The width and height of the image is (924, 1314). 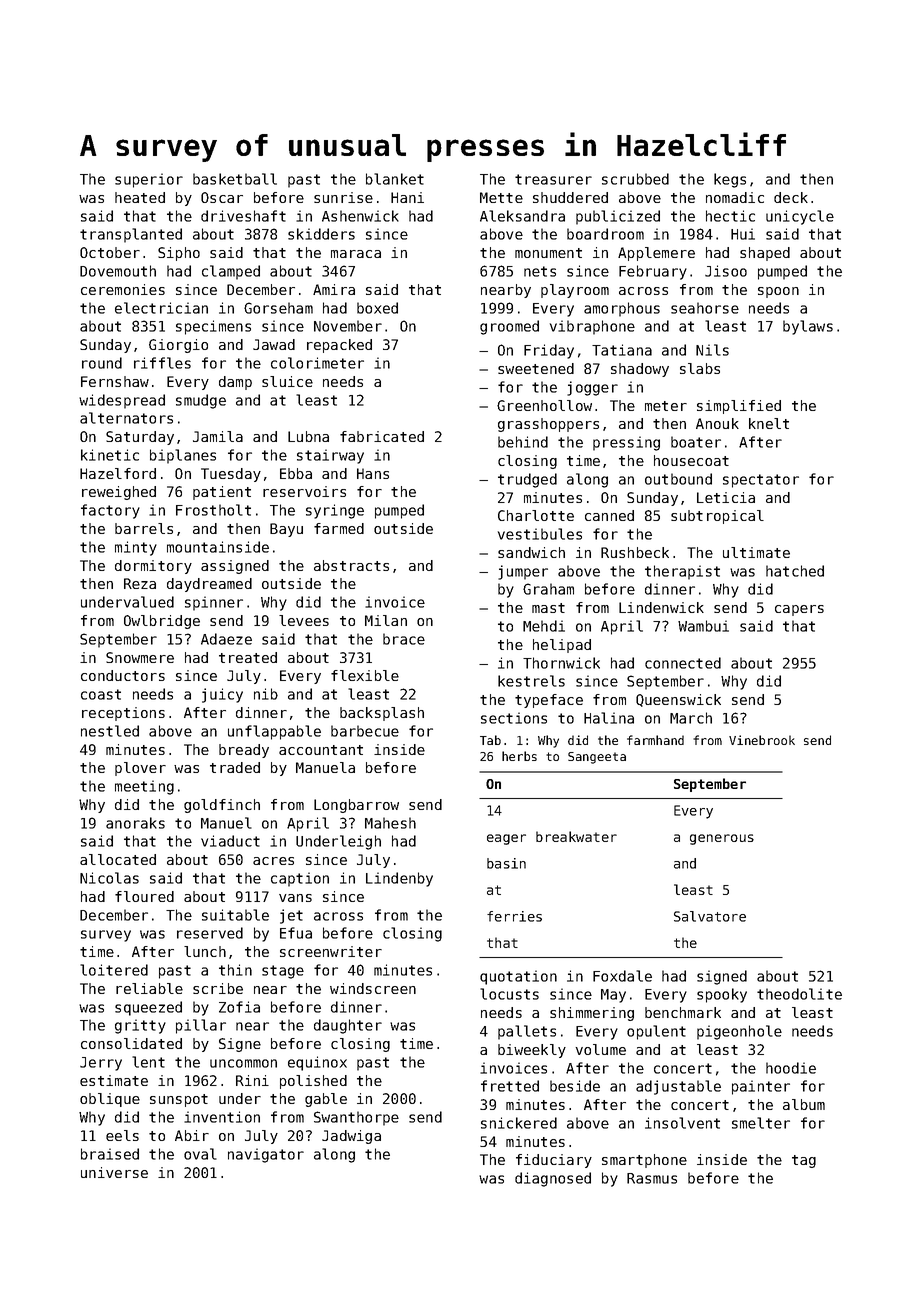 What do you see at coordinates (286, 530) in the image?
I see `Bayu` at bounding box center [286, 530].
